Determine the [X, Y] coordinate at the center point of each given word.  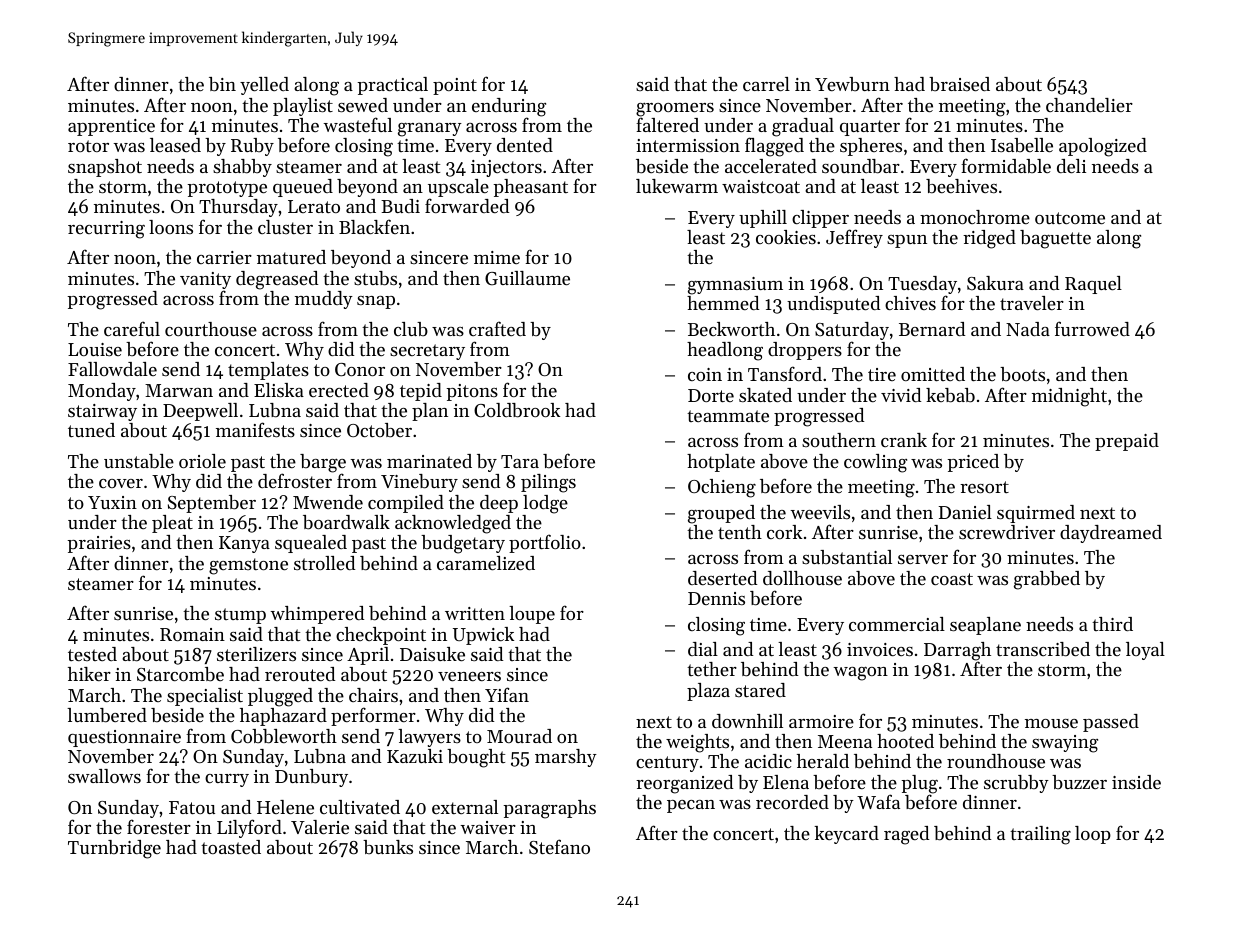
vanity [205, 280]
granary [430, 130]
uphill [763, 219]
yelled [264, 86]
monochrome [975, 217]
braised [959, 84]
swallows [104, 776]
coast [952, 579]
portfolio [545, 543]
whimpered [317, 615]
